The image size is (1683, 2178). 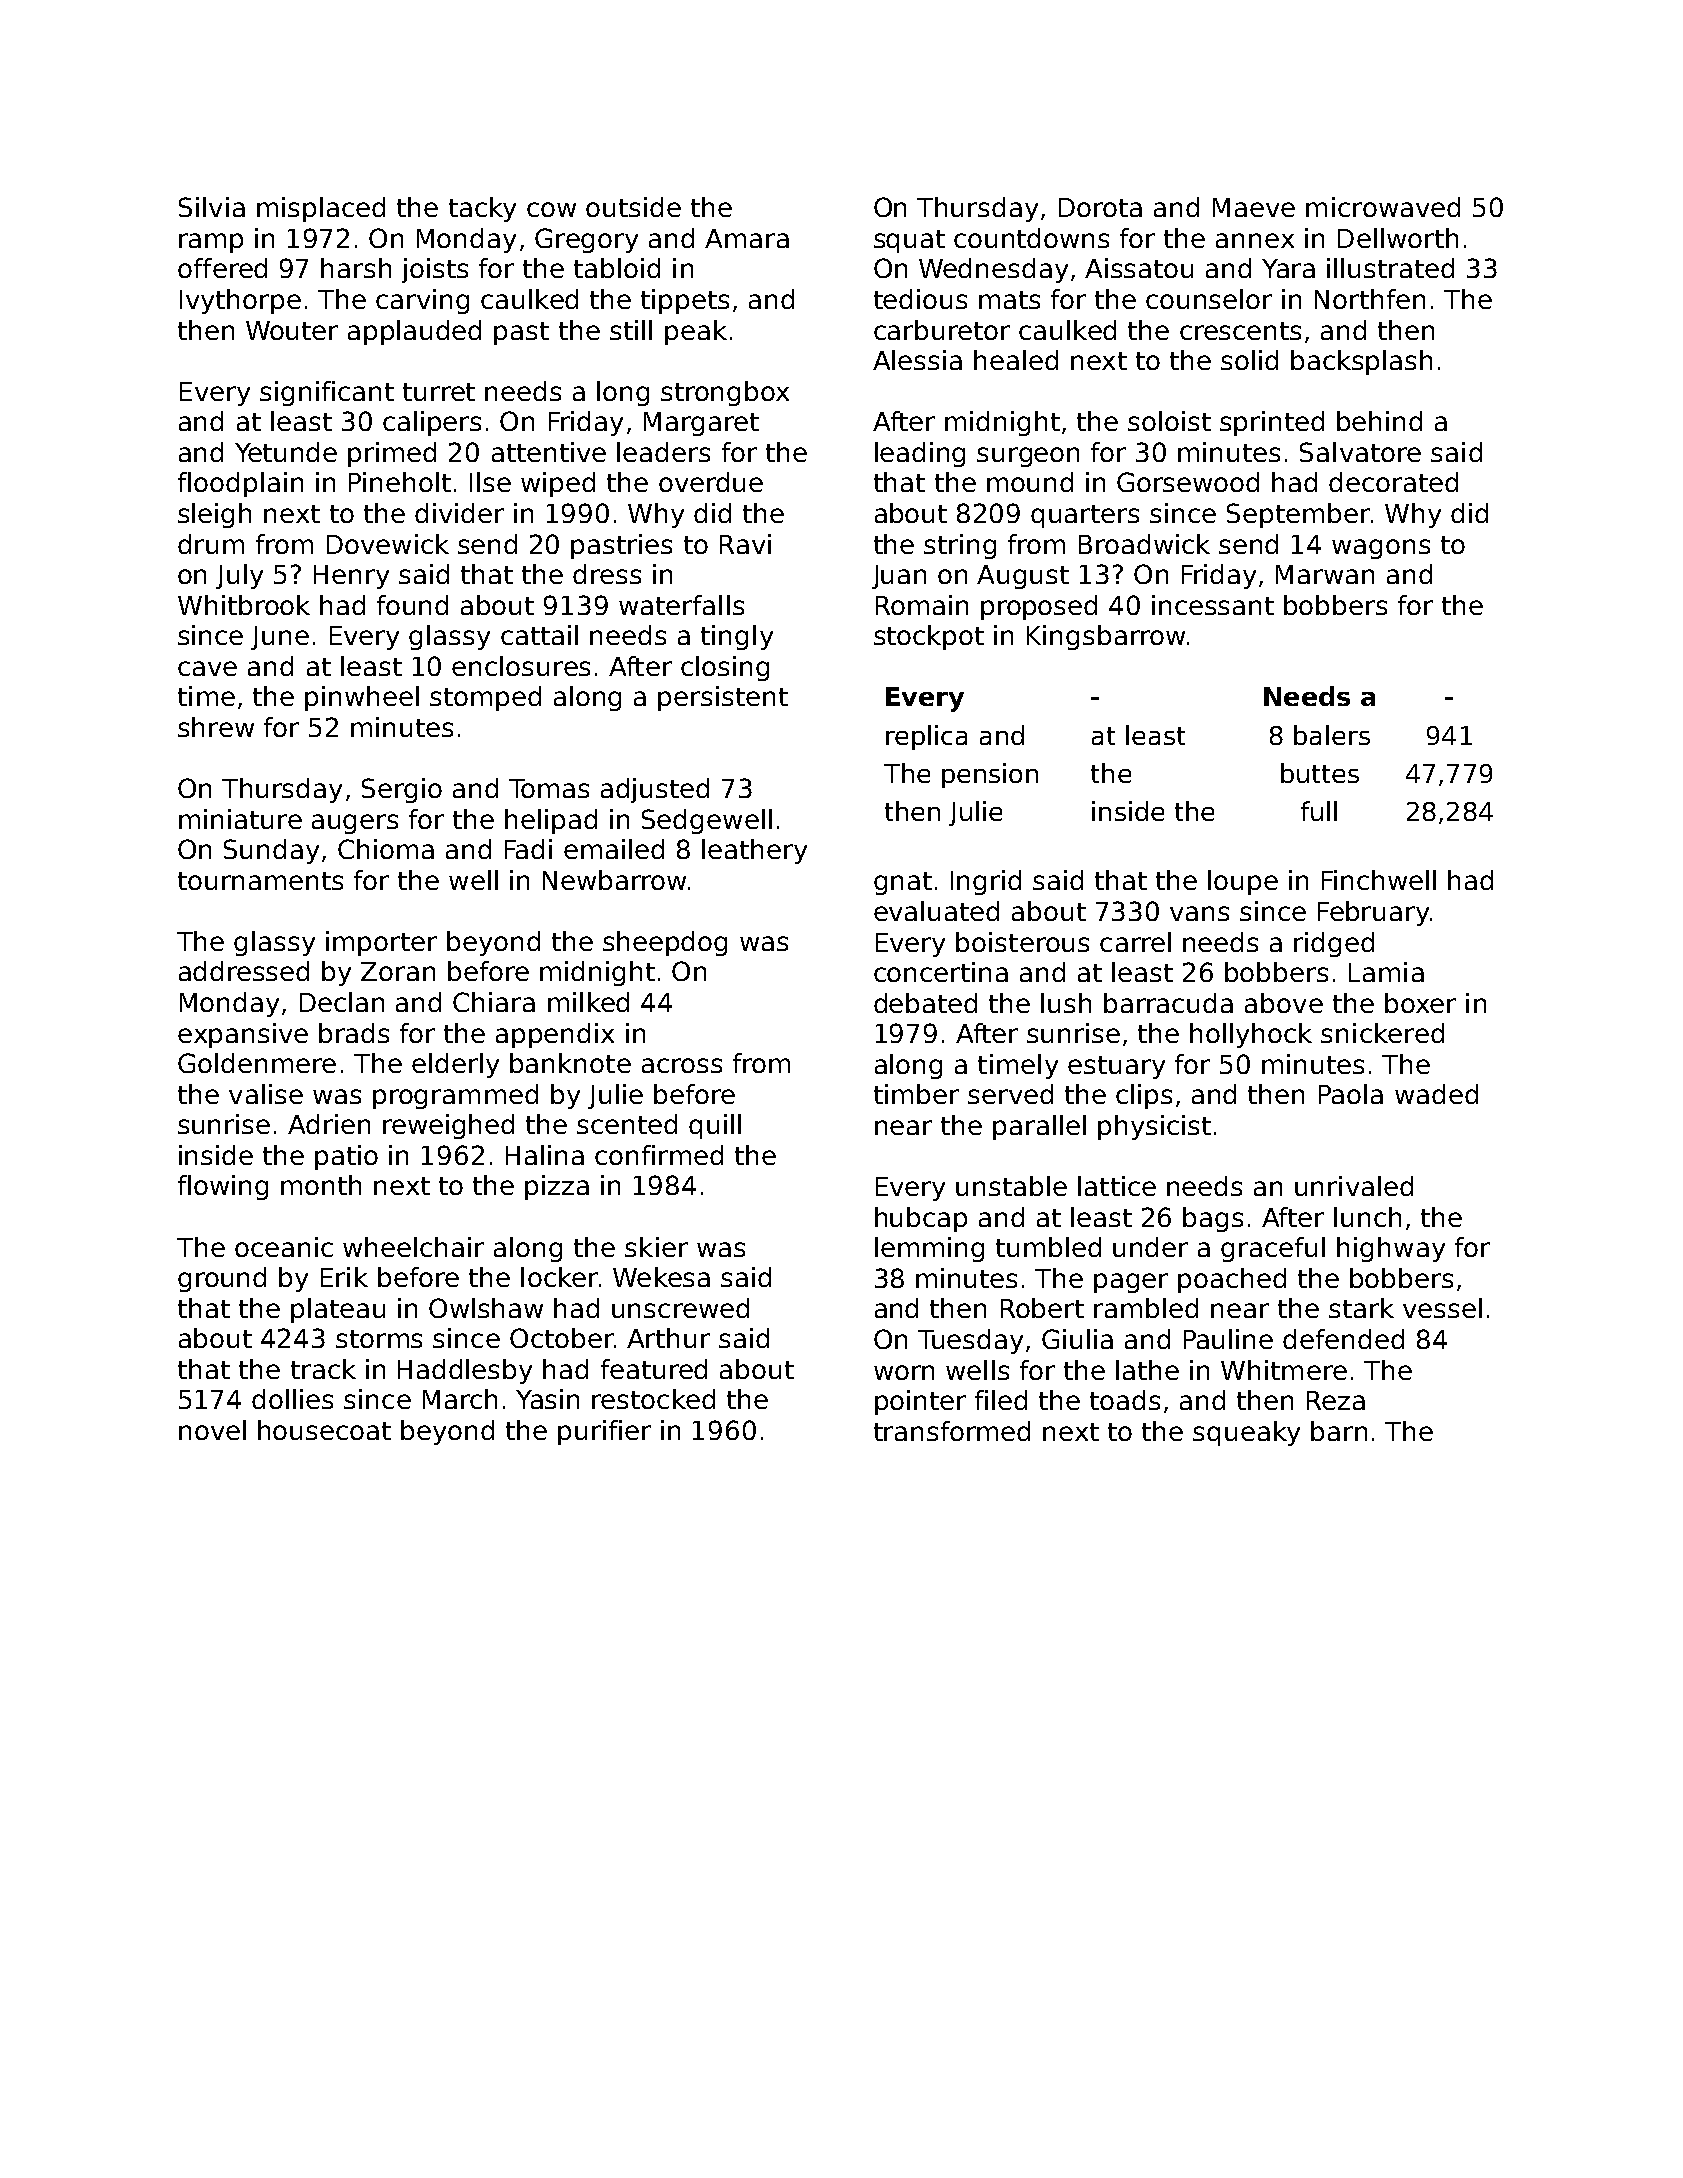 What do you see at coordinates (212, 1430) in the screenshot?
I see `novel` at bounding box center [212, 1430].
